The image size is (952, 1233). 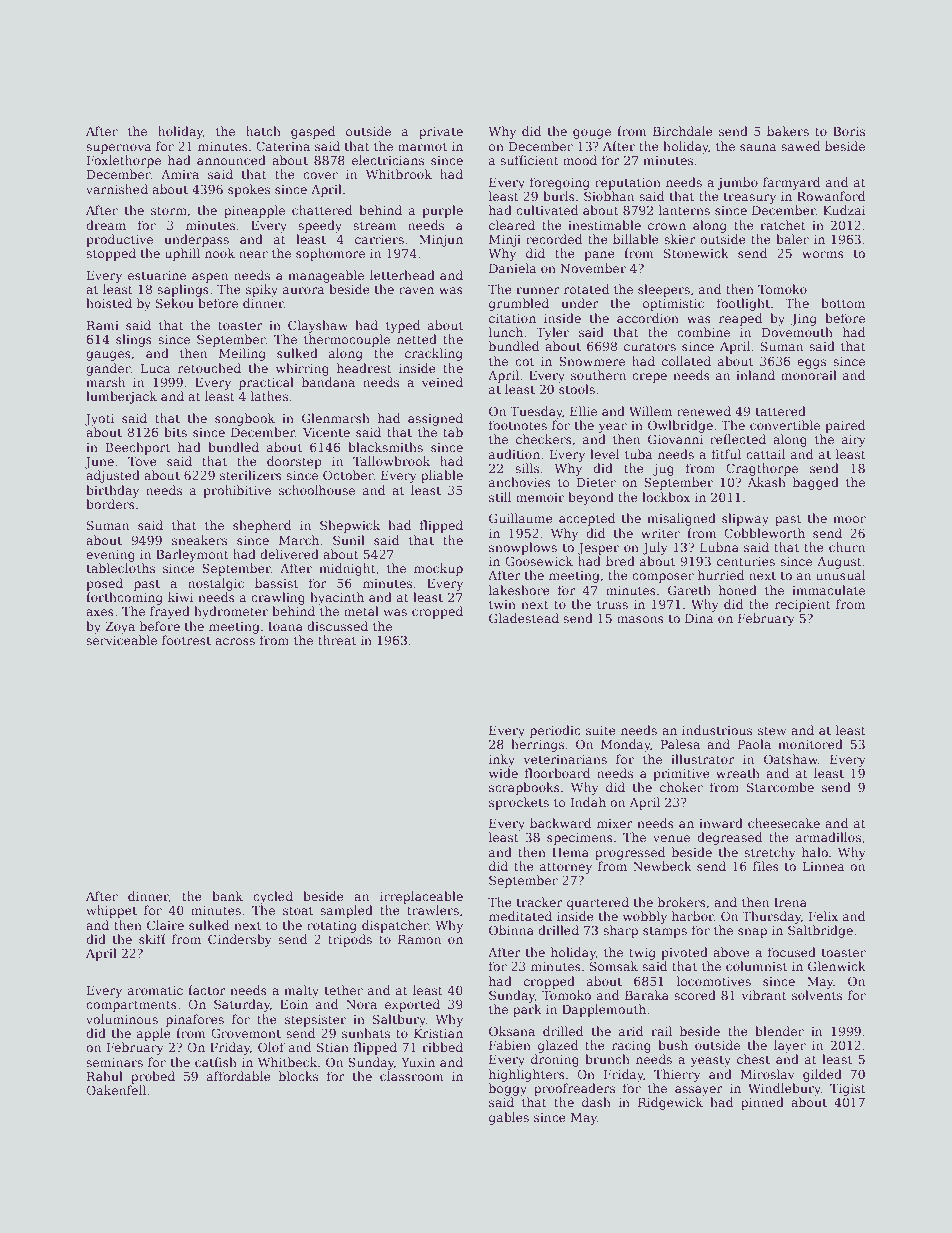 What do you see at coordinates (442, 382) in the document?
I see `veined` at bounding box center [442, 382].
